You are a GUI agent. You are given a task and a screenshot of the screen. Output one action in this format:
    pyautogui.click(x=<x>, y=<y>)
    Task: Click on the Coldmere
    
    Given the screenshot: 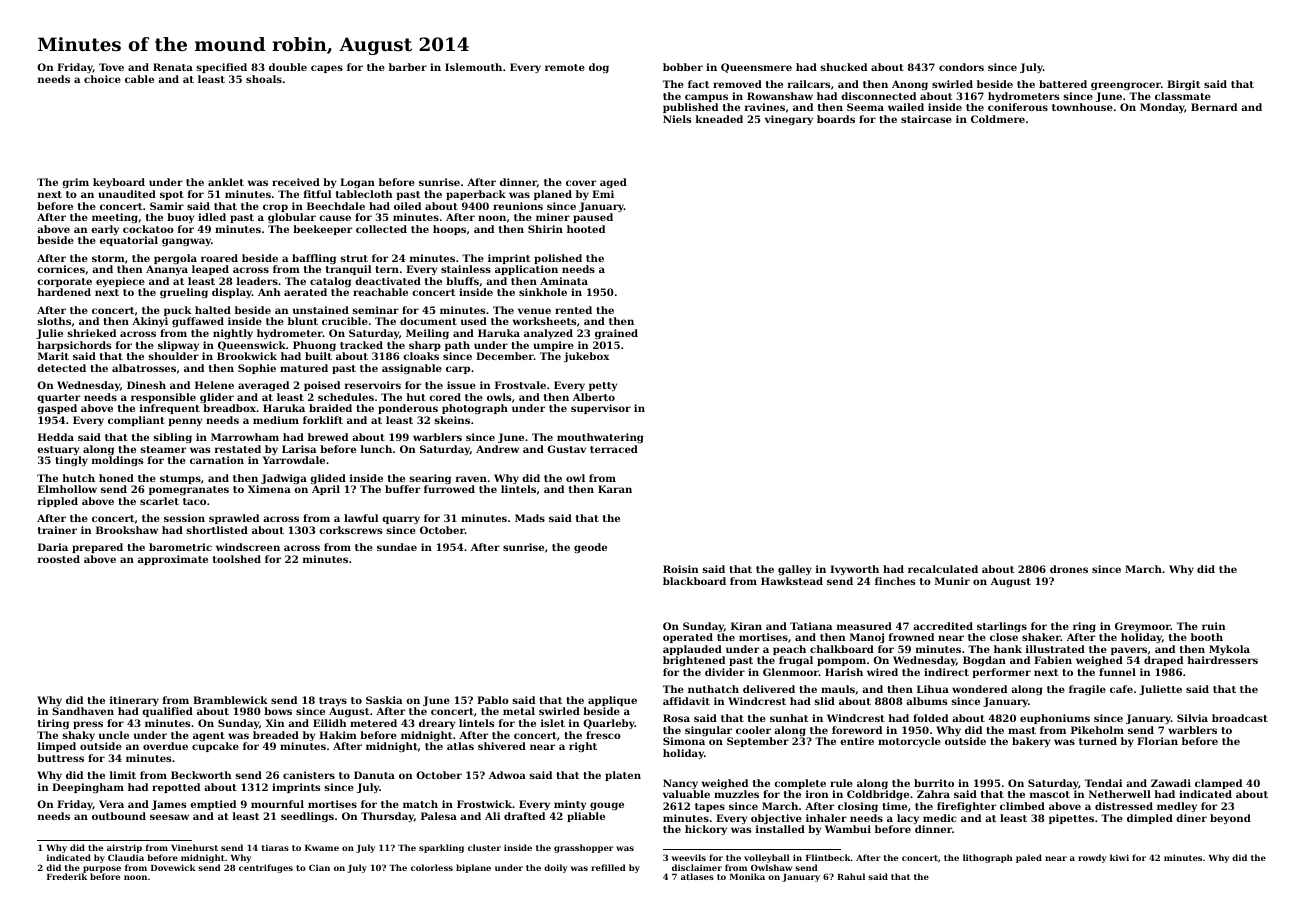 What is the action you would take?
    pyautogui.click(x=998, y=119)
